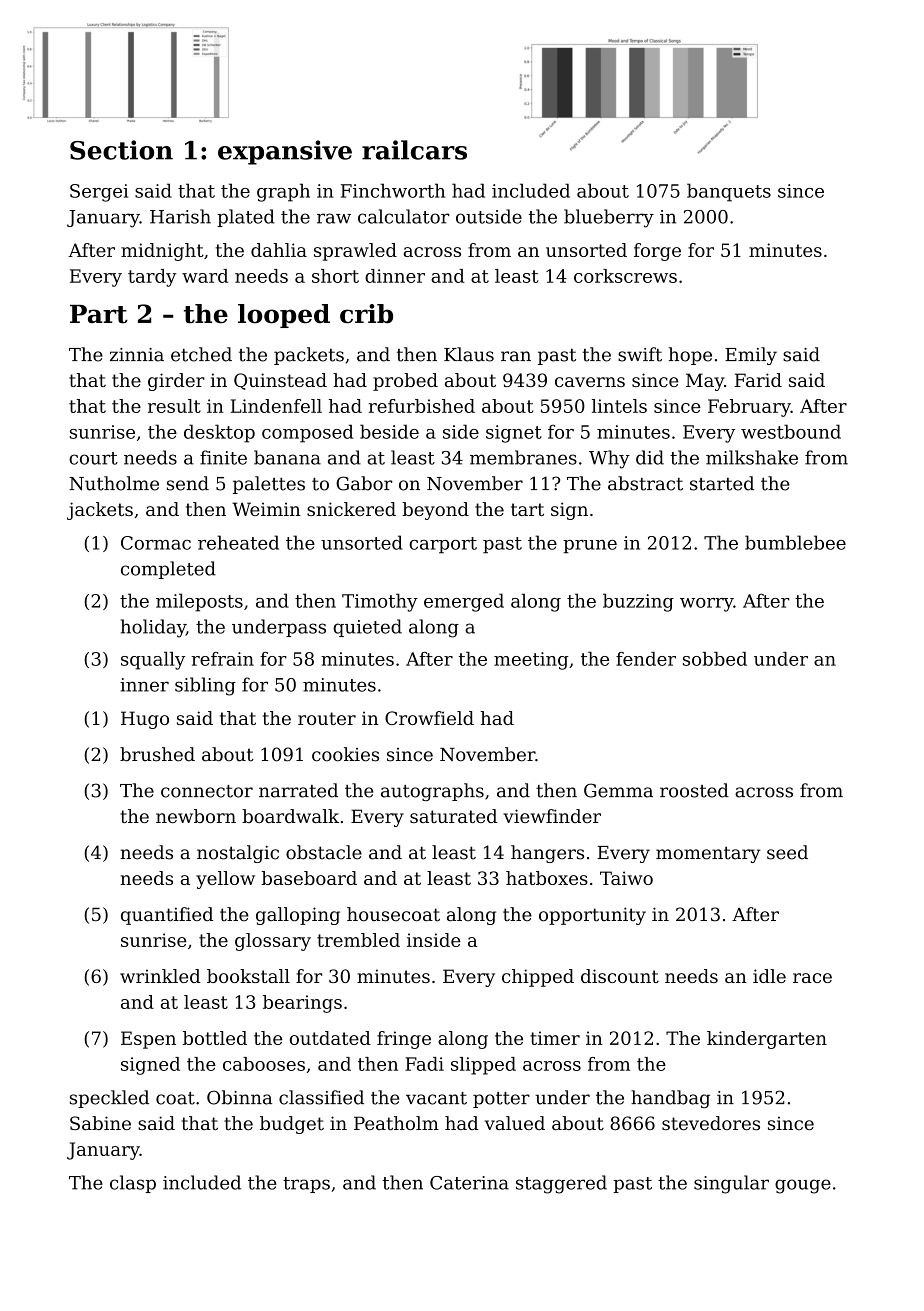 This screenshot has height=1311, width=924. Describe the element at coordinates (201, 354) in the screenshot. I see `etched` at that location.
